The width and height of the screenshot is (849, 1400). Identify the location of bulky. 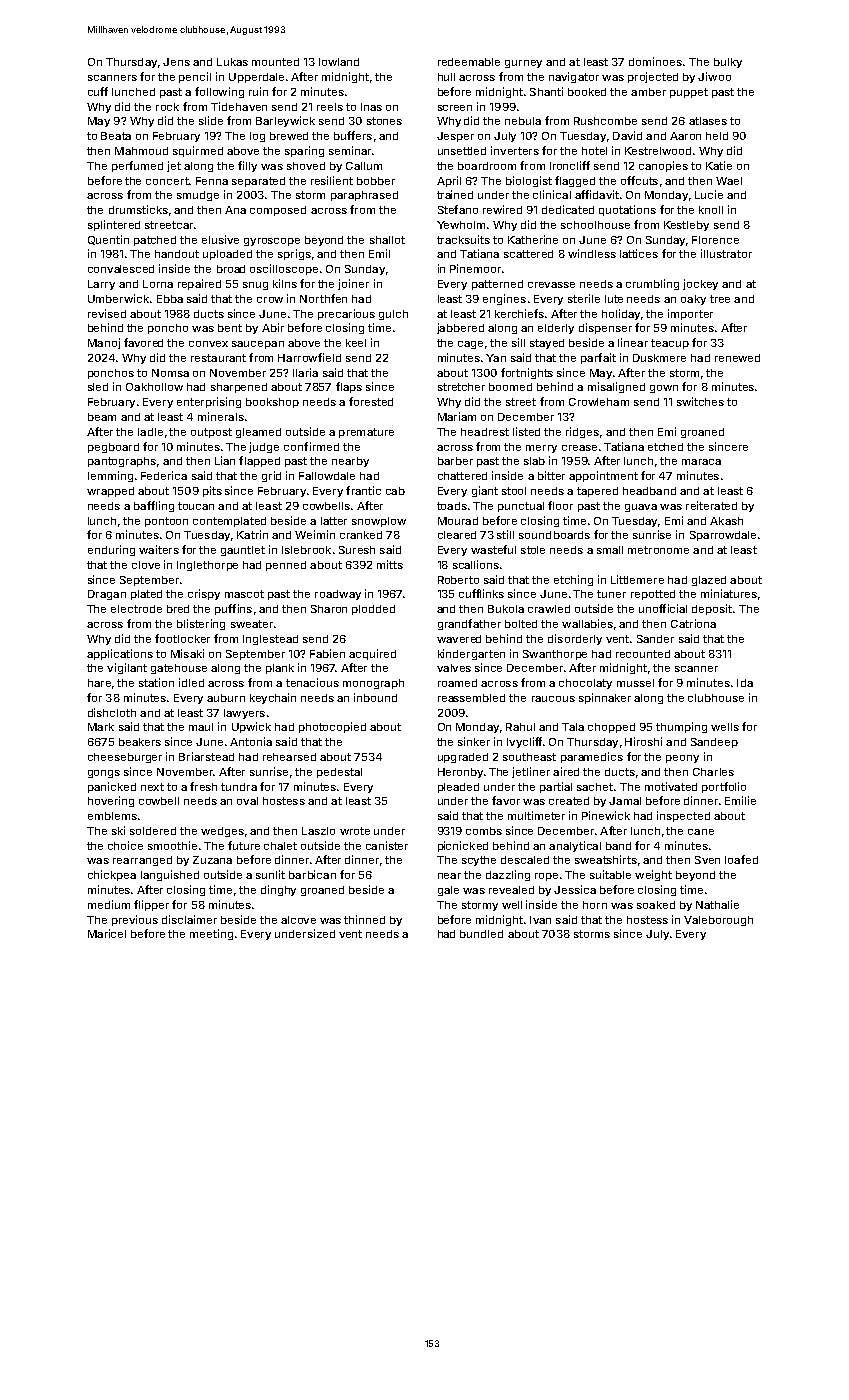
(728, 63).
